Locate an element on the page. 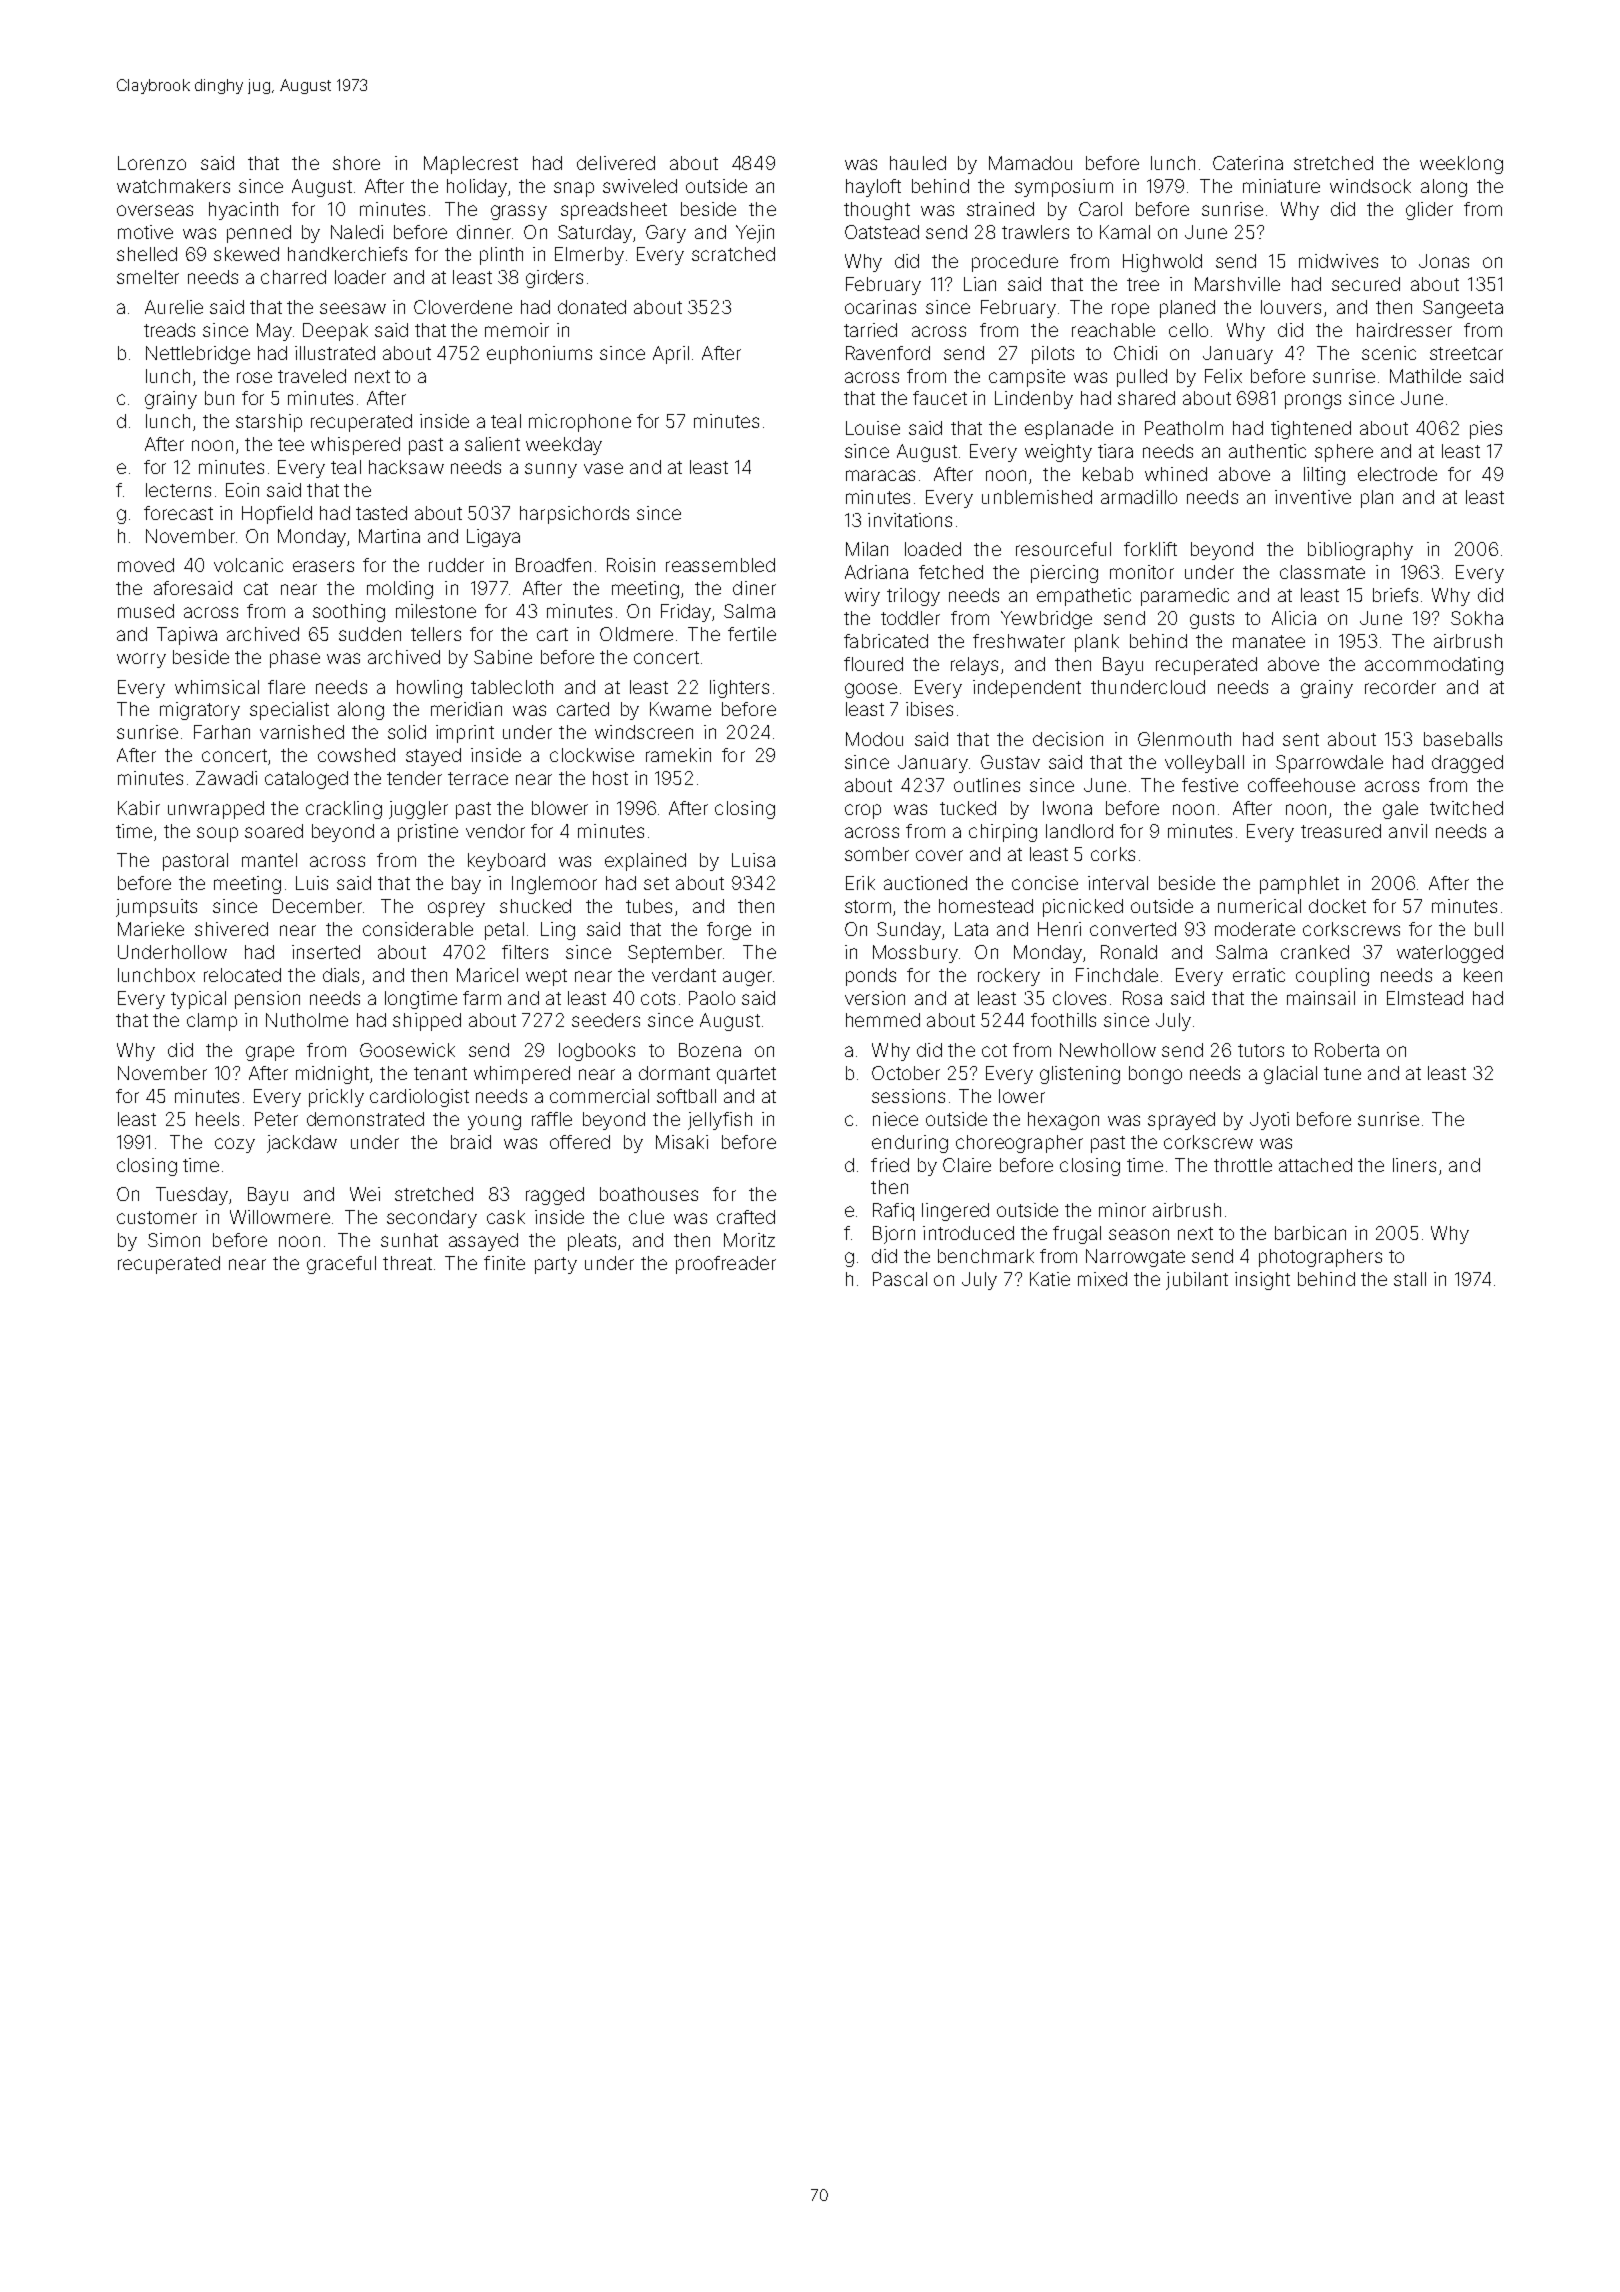 This document has width=1620, height=2292. reassembled is located at coordinates (720, 565).
